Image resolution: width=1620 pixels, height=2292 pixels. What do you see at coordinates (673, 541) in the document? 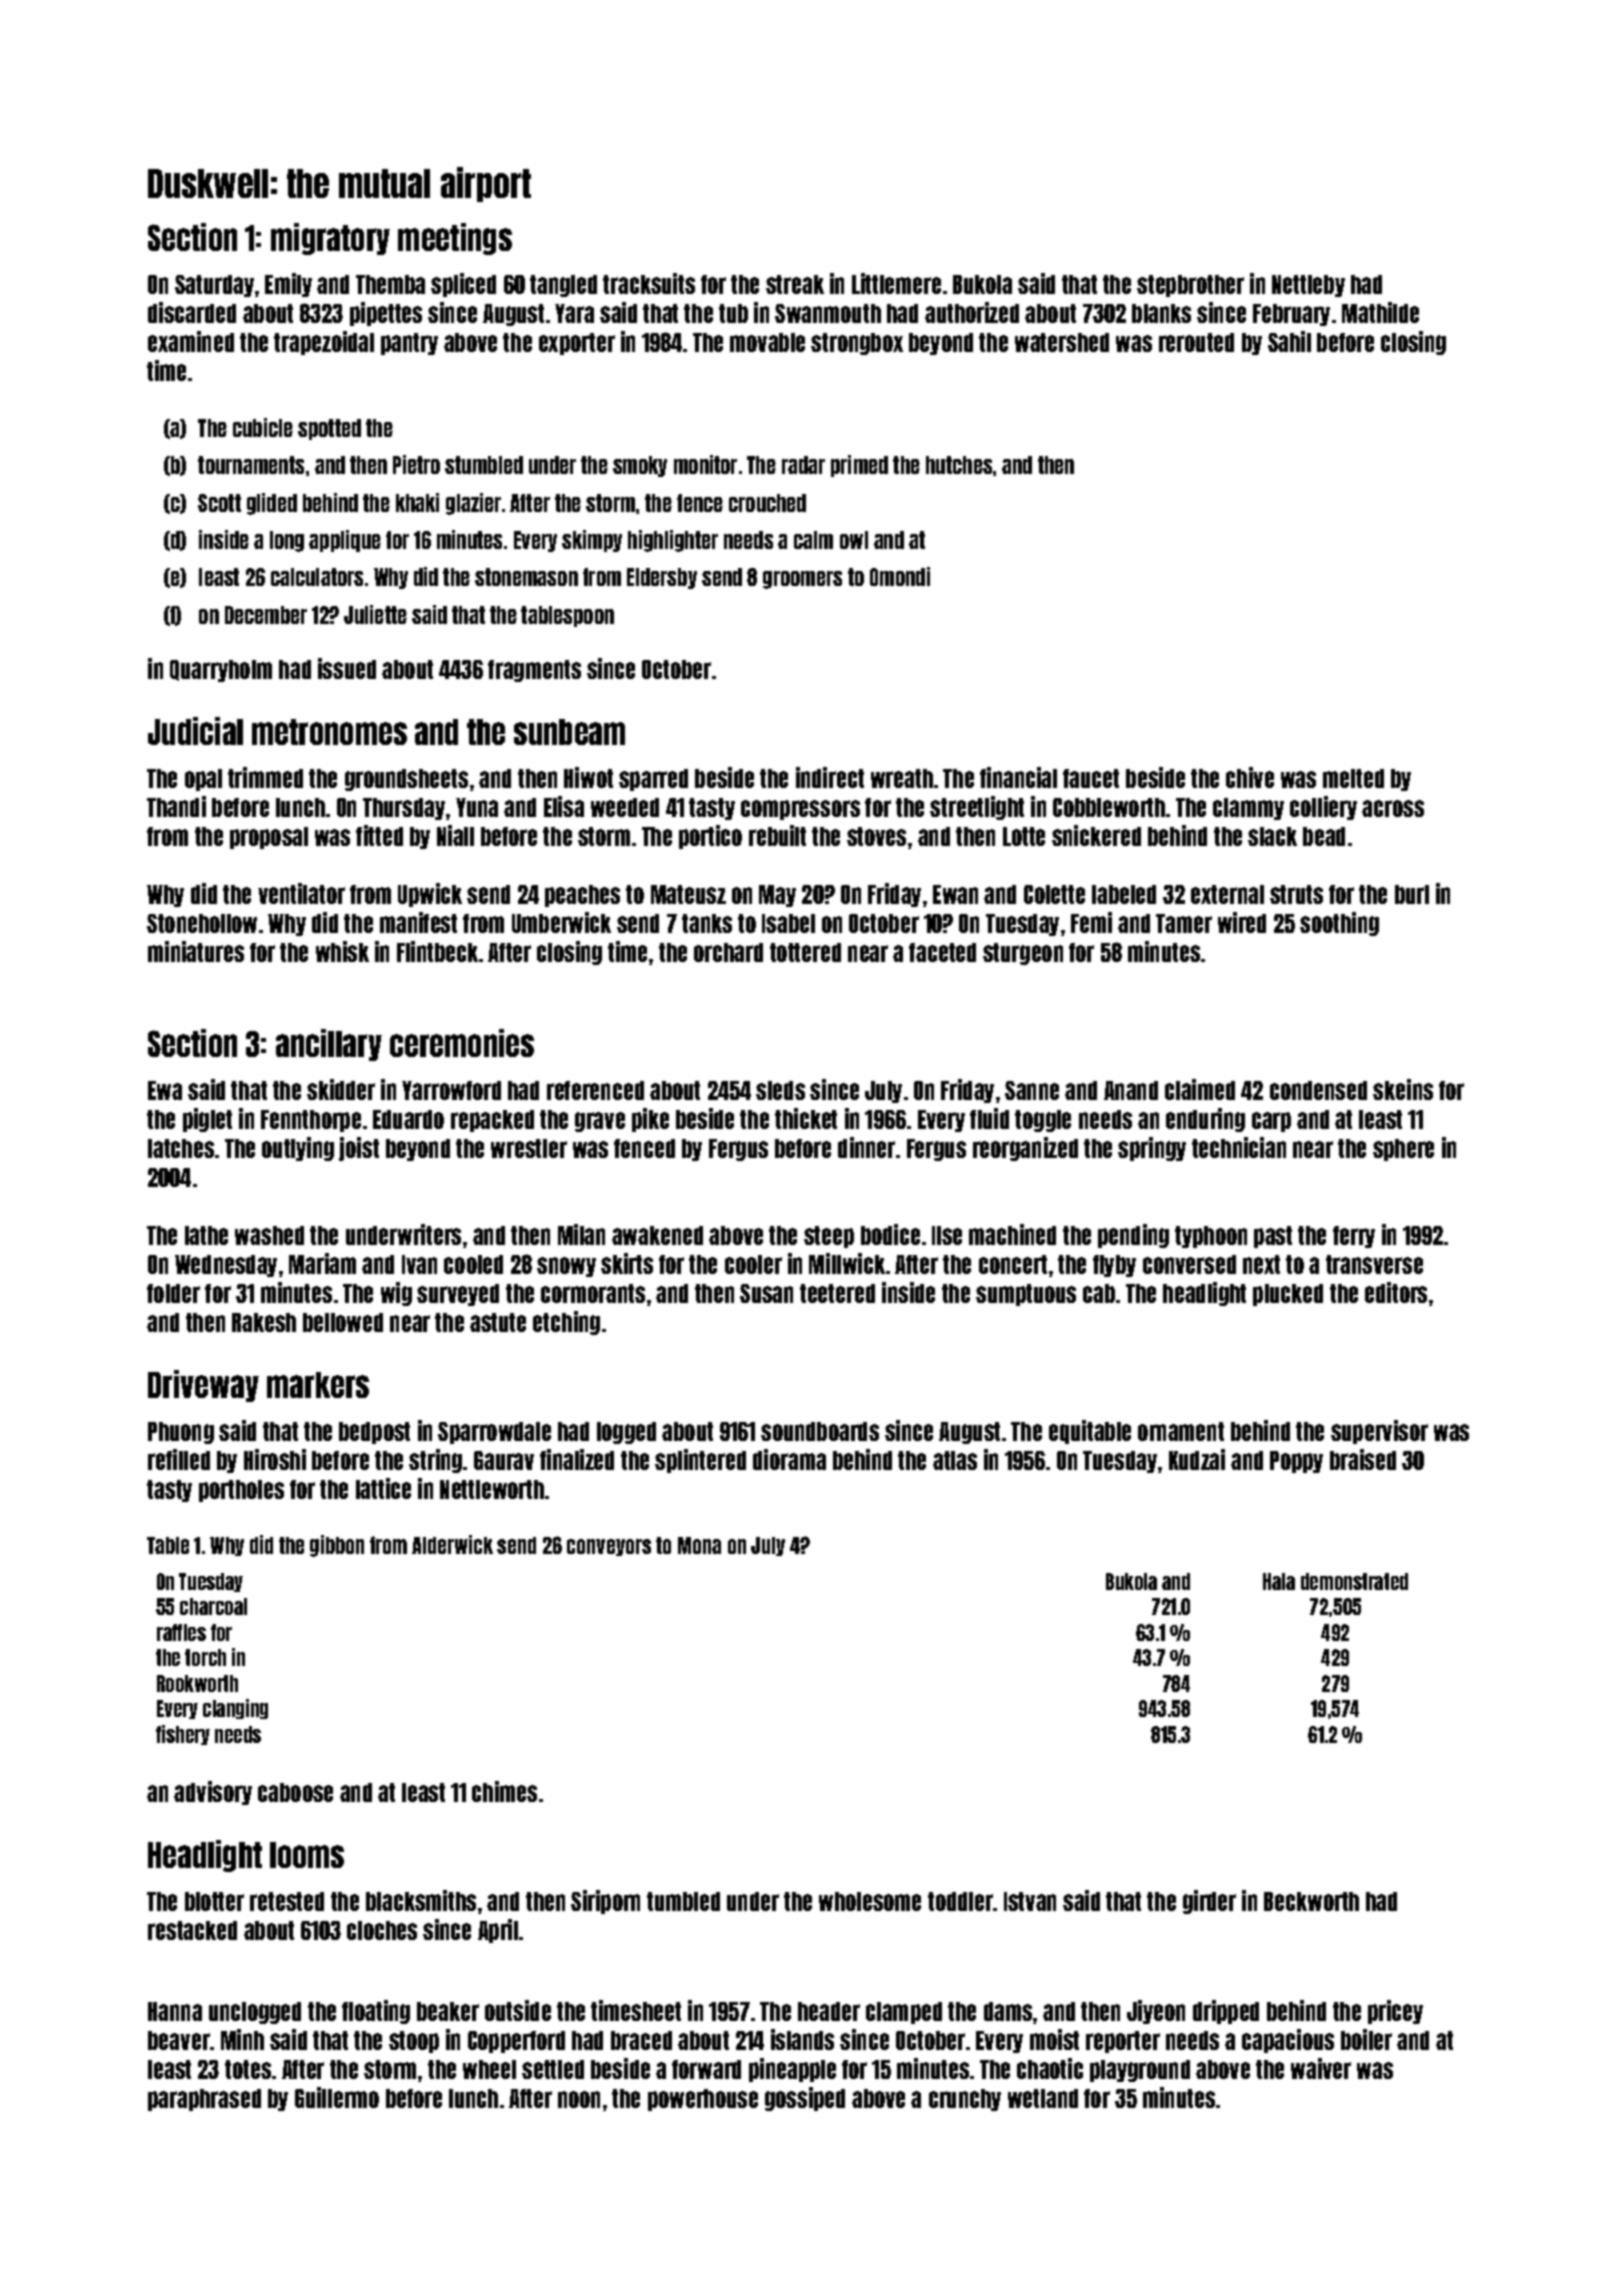
I see `highlighter` at bounding box center [673, 541].
